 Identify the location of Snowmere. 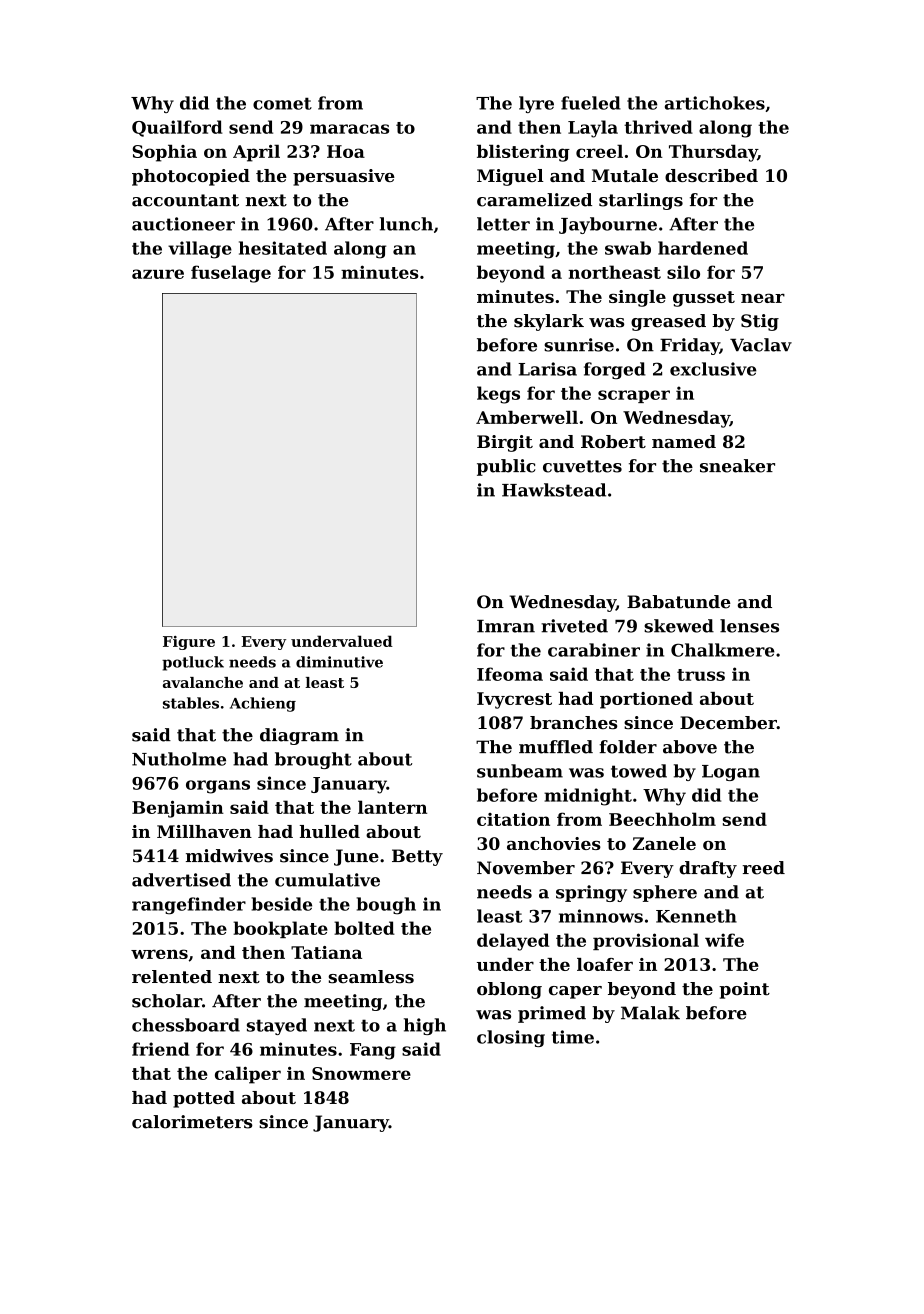
(361, 1073).
